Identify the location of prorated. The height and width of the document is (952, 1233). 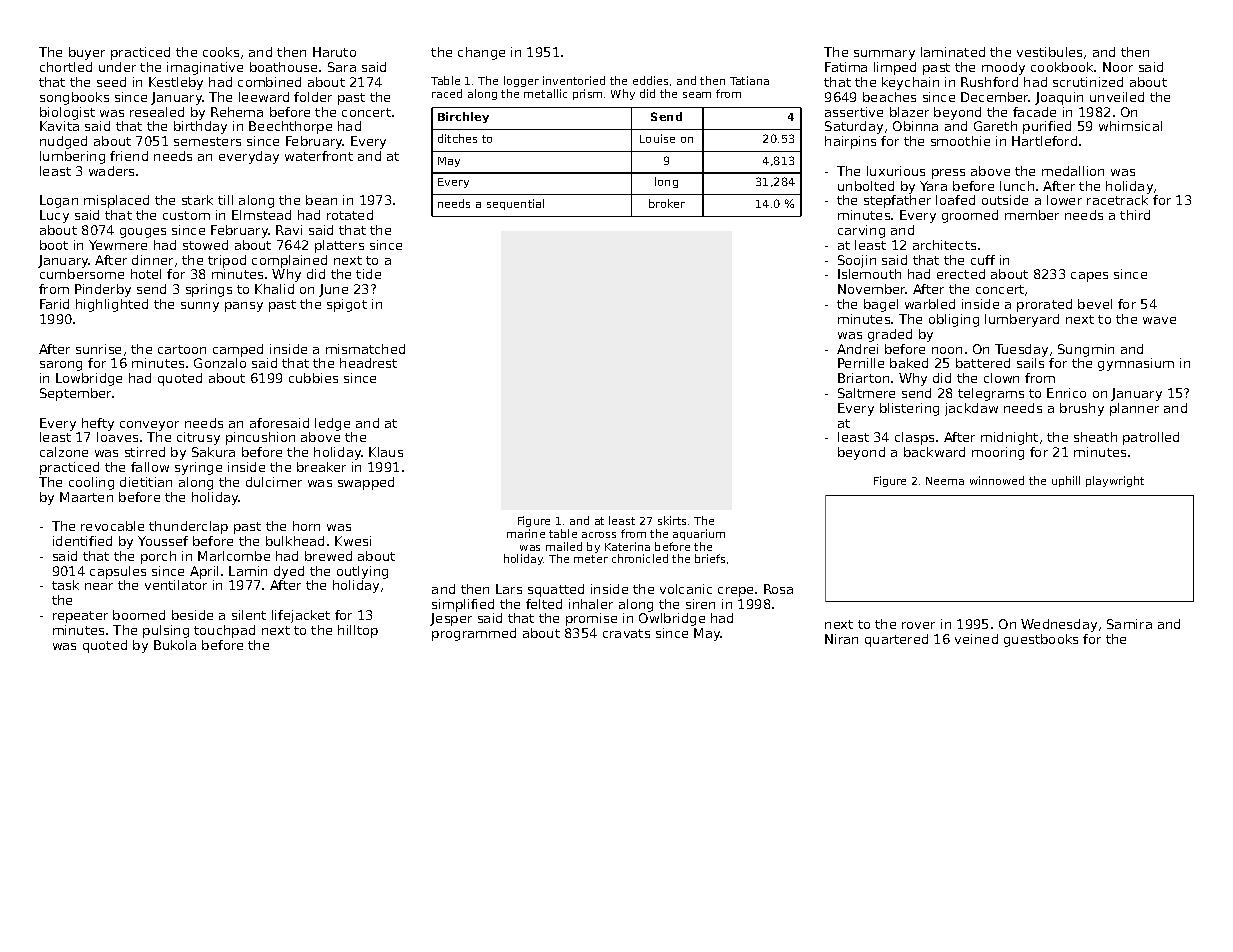
(1044, 305).
